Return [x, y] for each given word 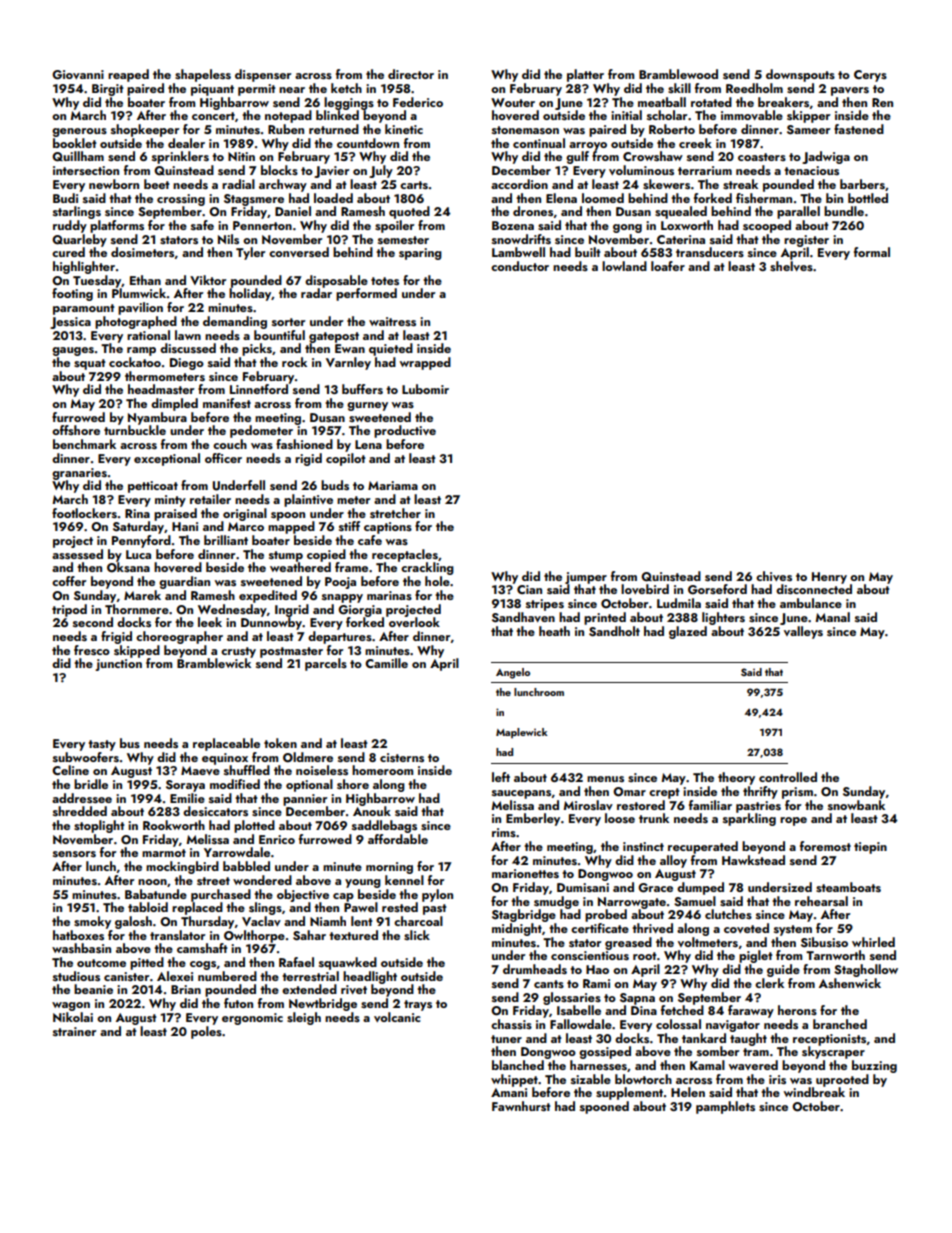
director [411, 74]
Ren [882, 102]
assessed [77, 554]
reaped [128, 75]
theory [736, 778]
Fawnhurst [521, 1106]
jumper [586, 578]
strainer [74, 1031]
